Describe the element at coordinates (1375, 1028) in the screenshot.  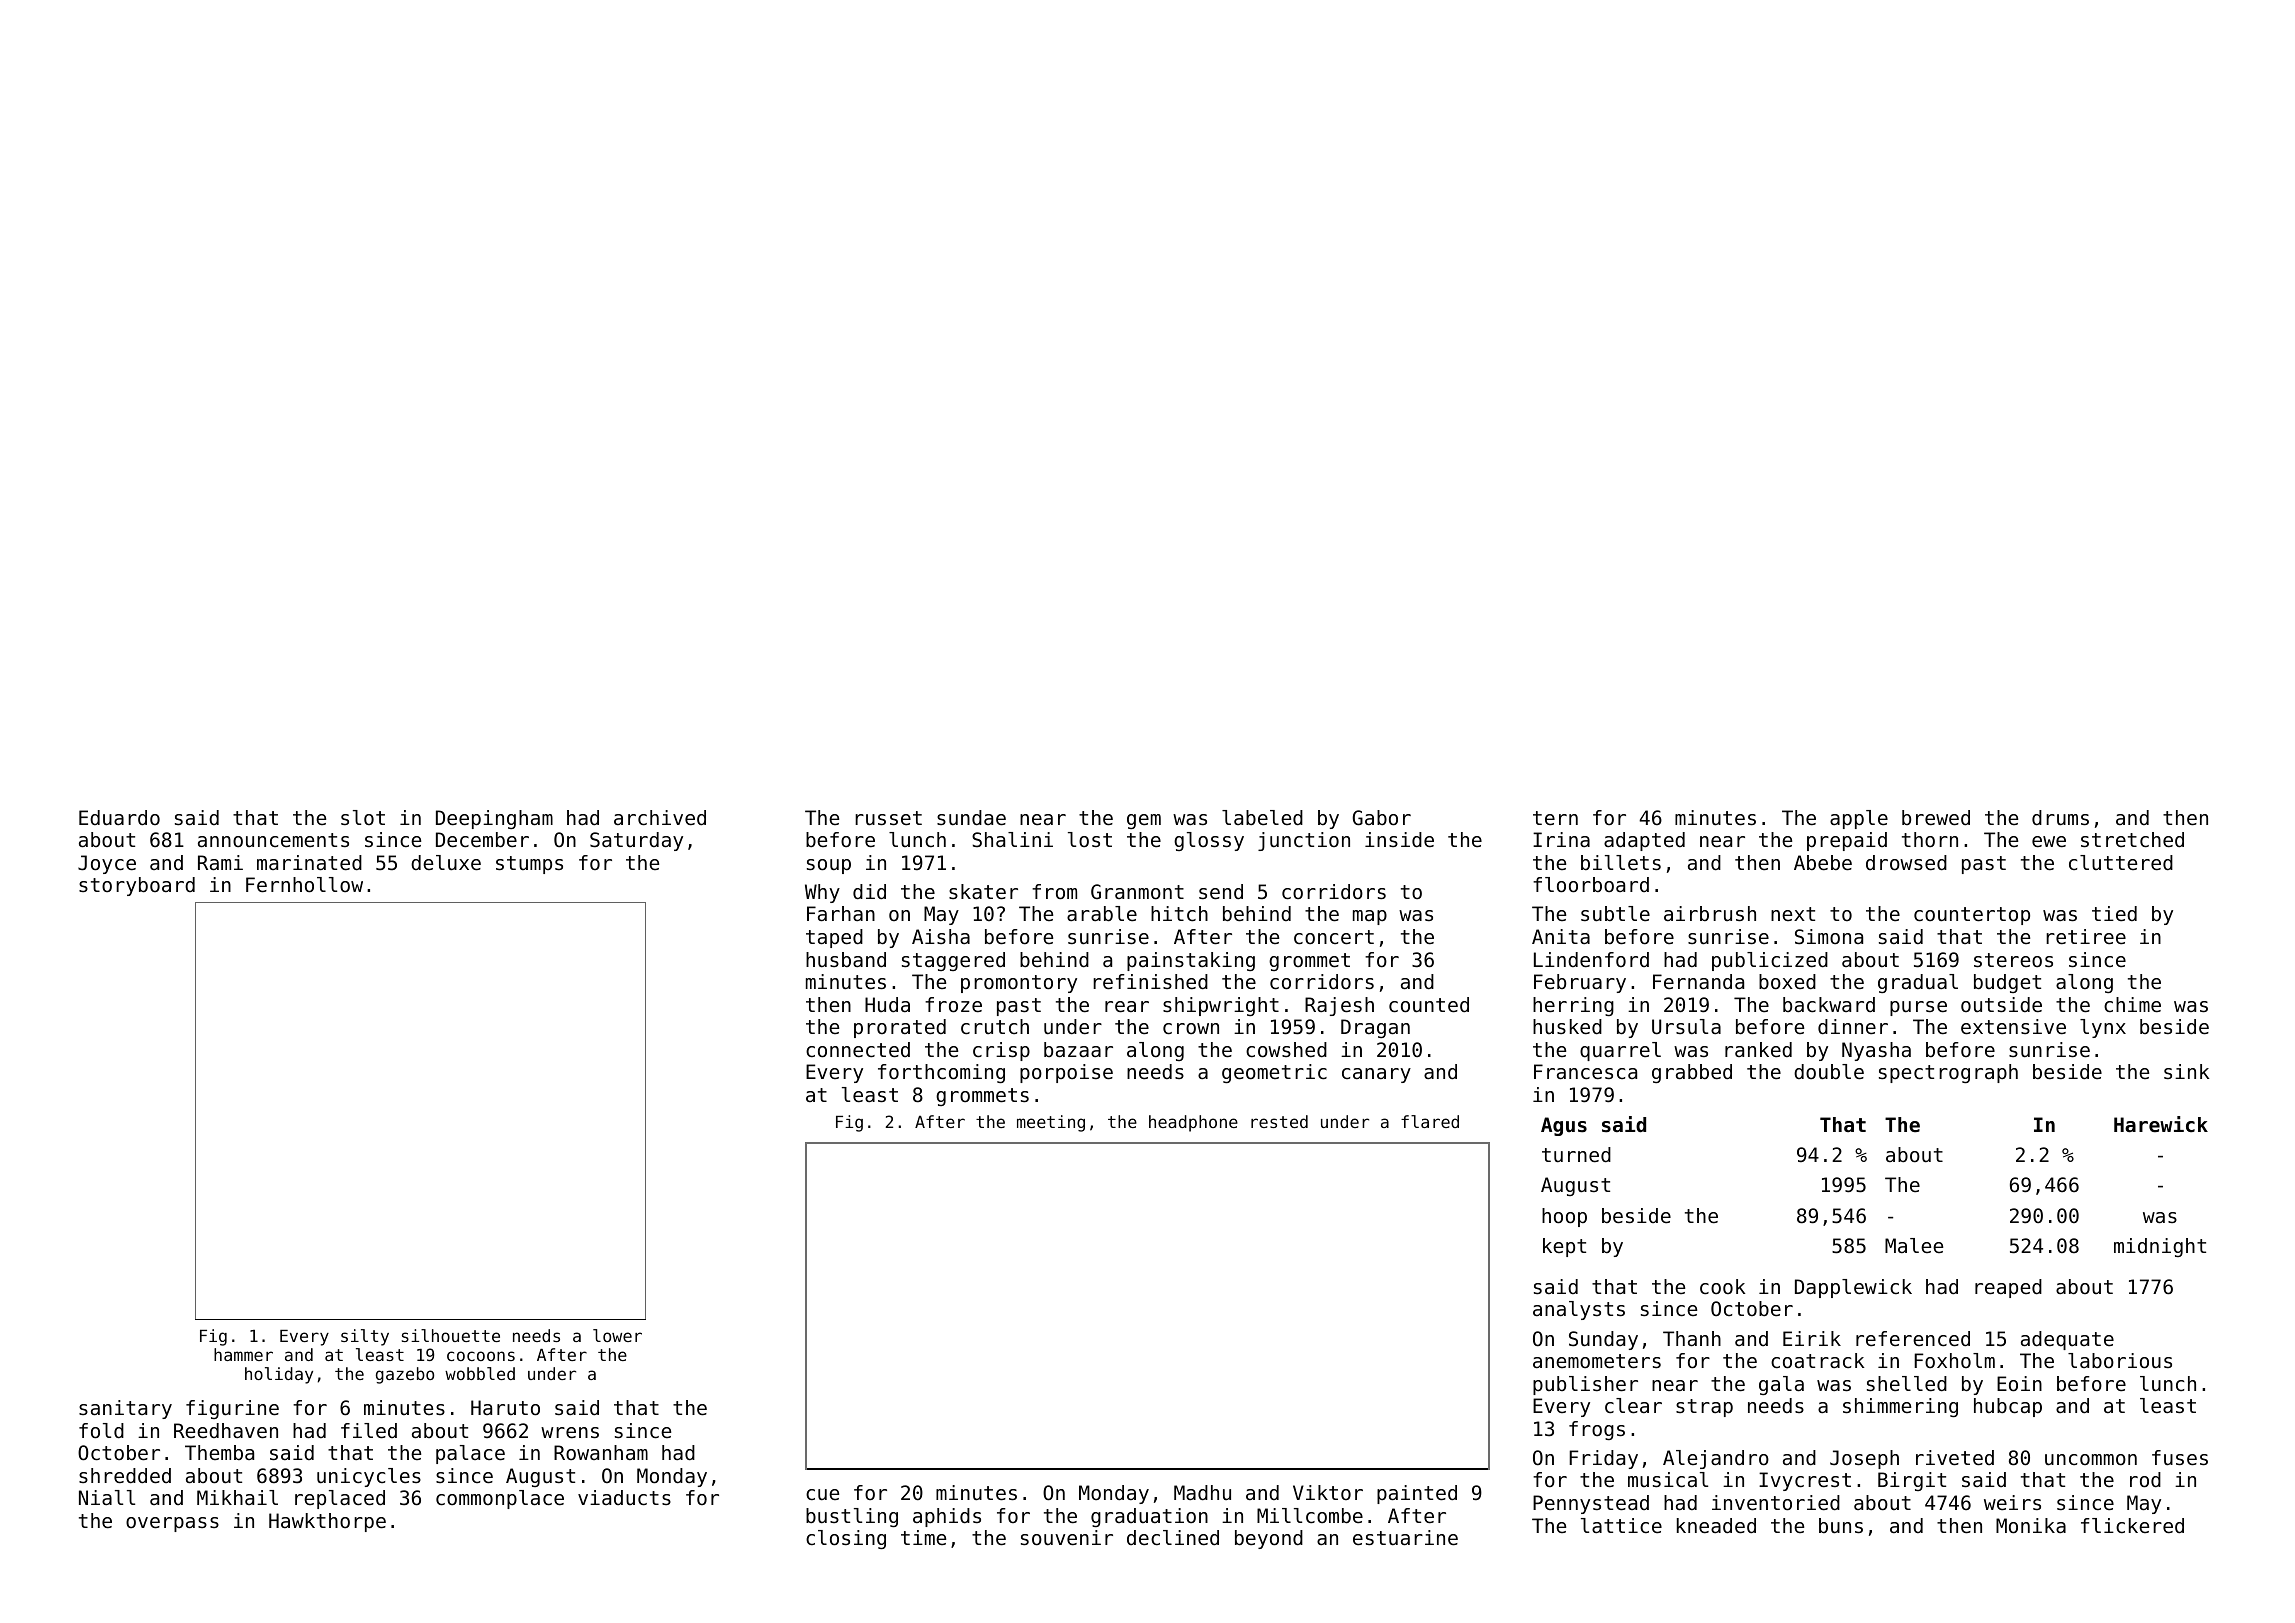
I see `Dragan` at that location.
